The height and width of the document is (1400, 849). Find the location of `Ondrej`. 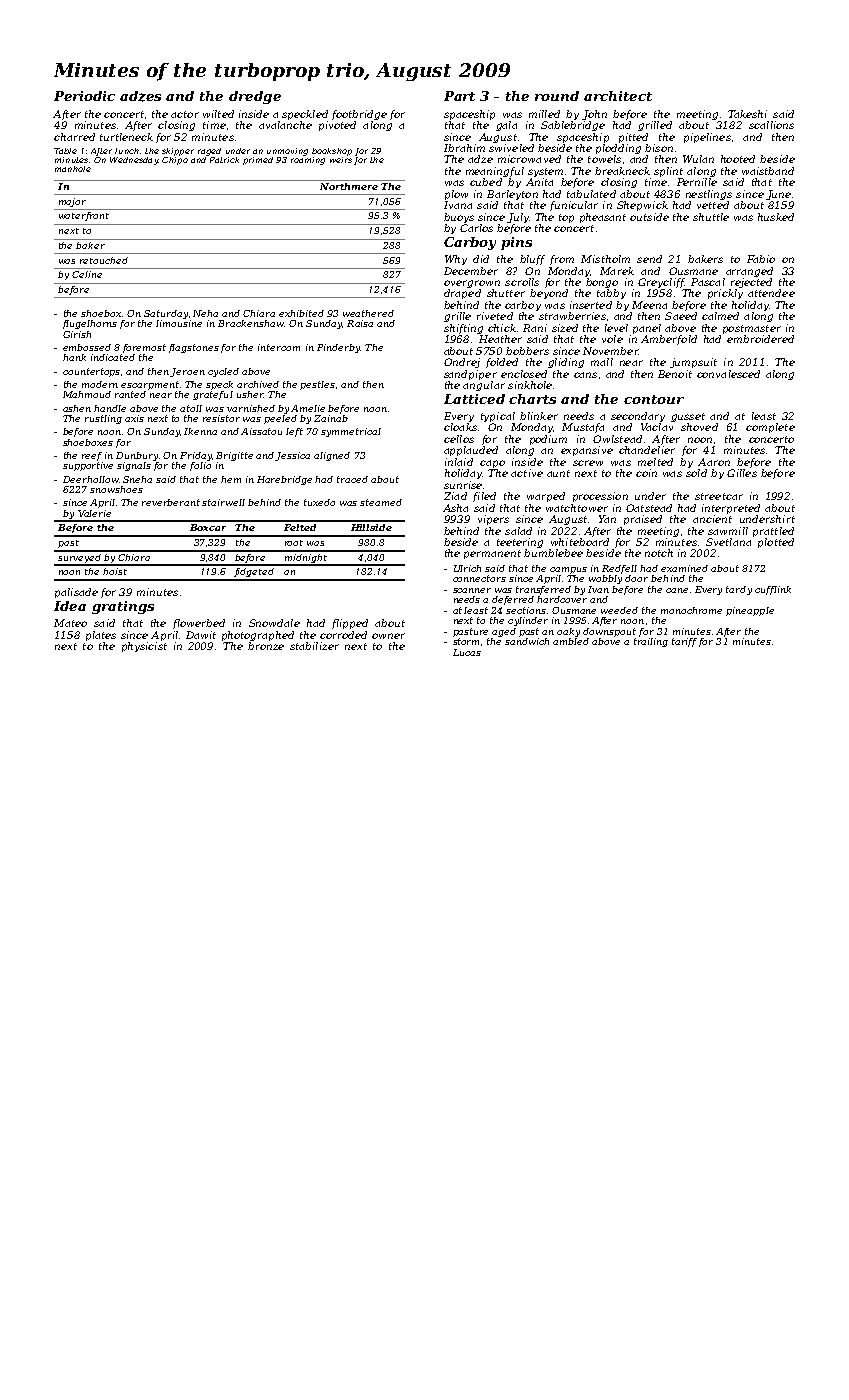

Ondrej is located at coordinates (462, 363).
